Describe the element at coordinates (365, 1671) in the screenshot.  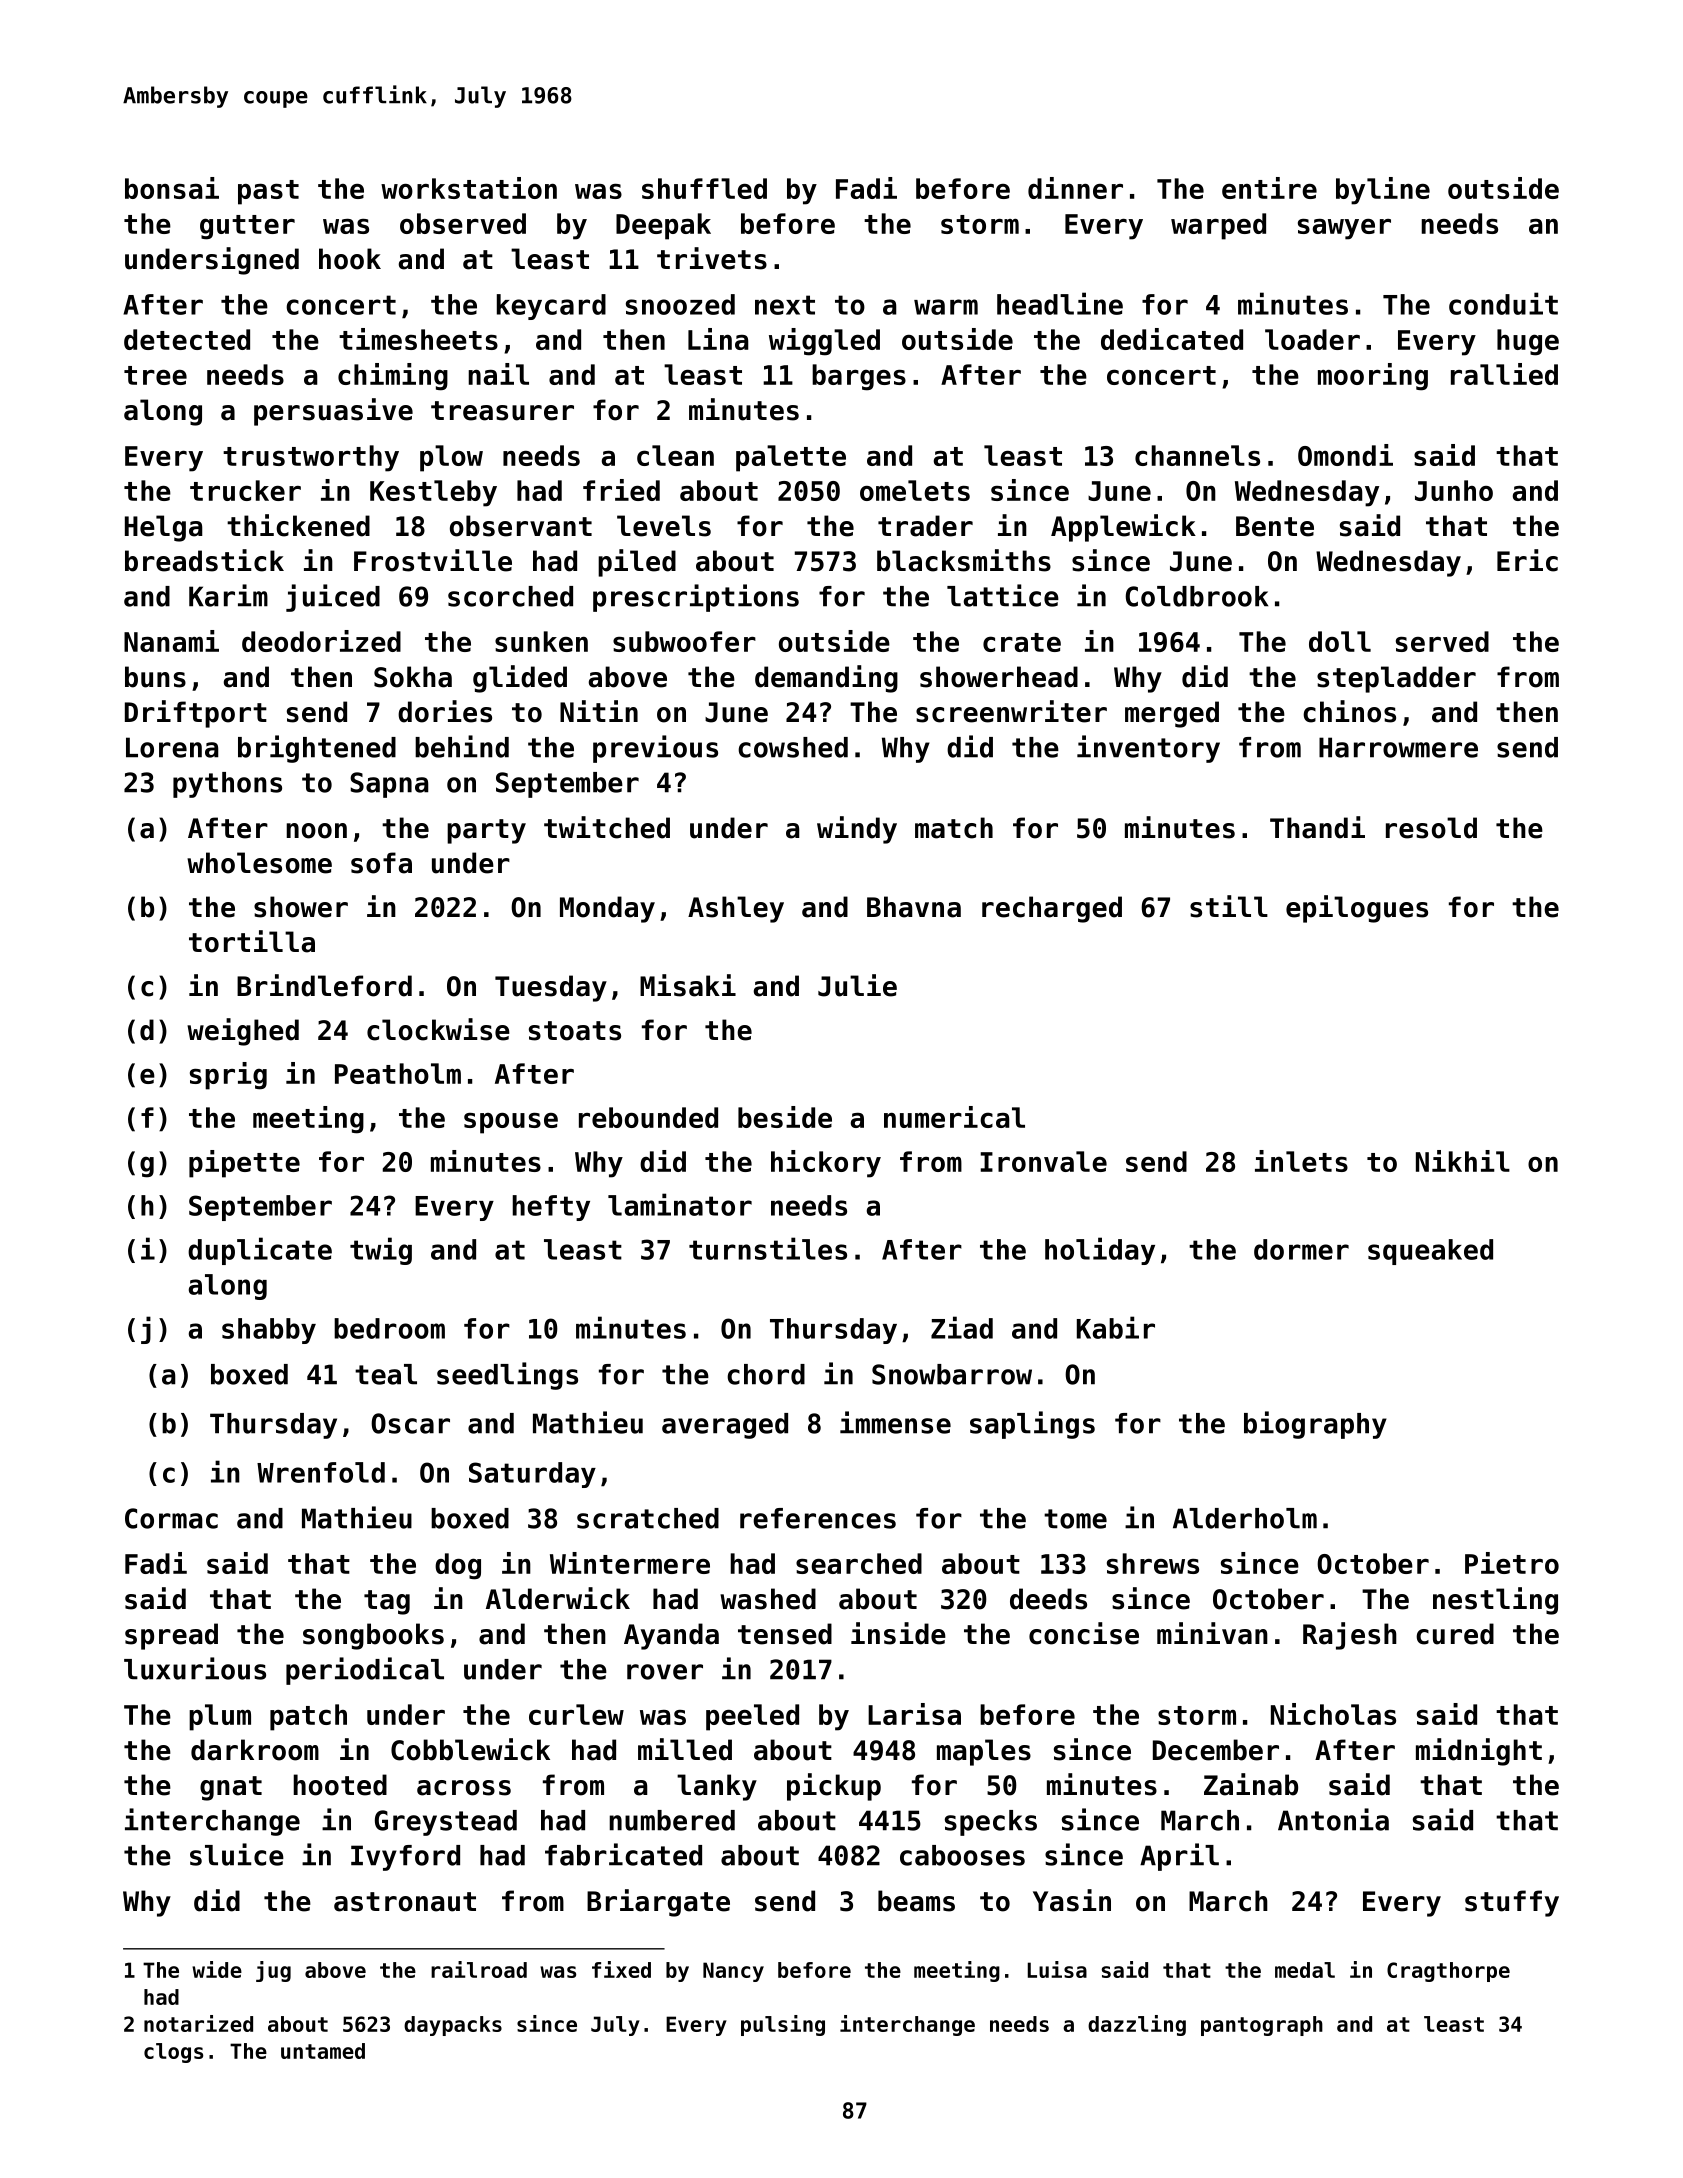
I see `periodical` at that location.
